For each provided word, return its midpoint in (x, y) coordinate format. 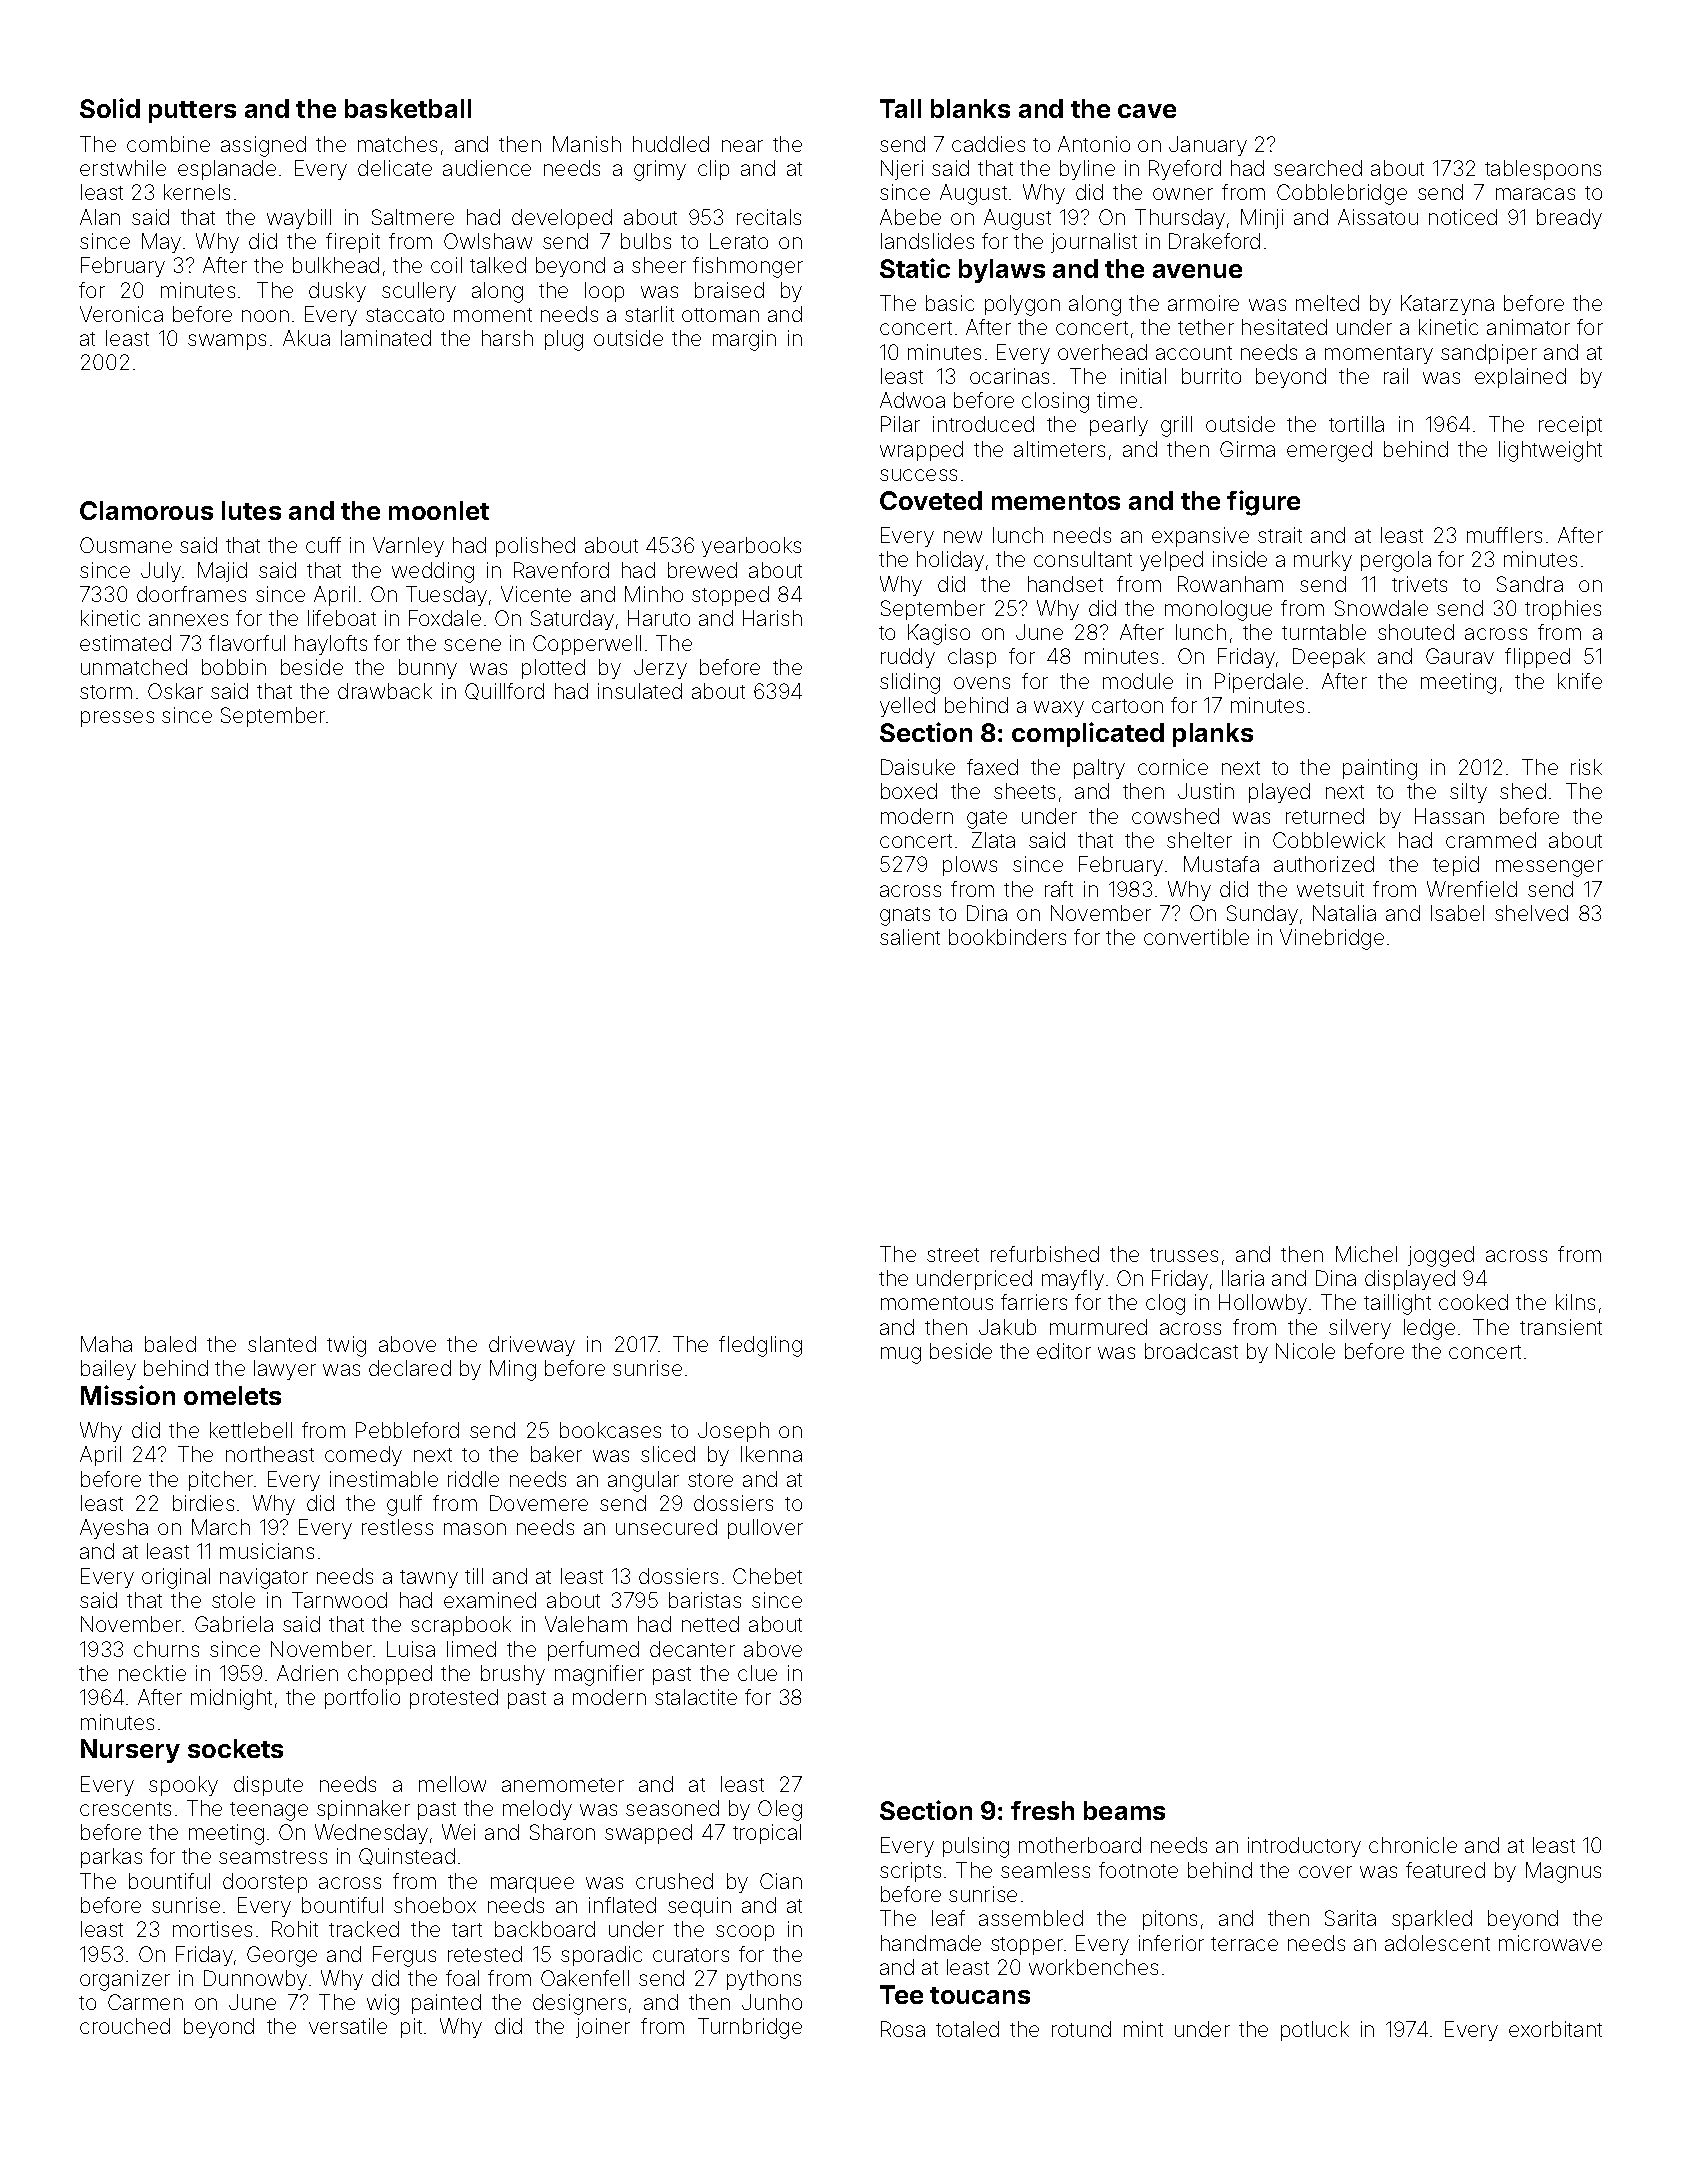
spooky (183, 1786)
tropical (767, 1834)
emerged (1329, 451)
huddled (671, 144)
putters (192, 112)
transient (1561, 1327)
